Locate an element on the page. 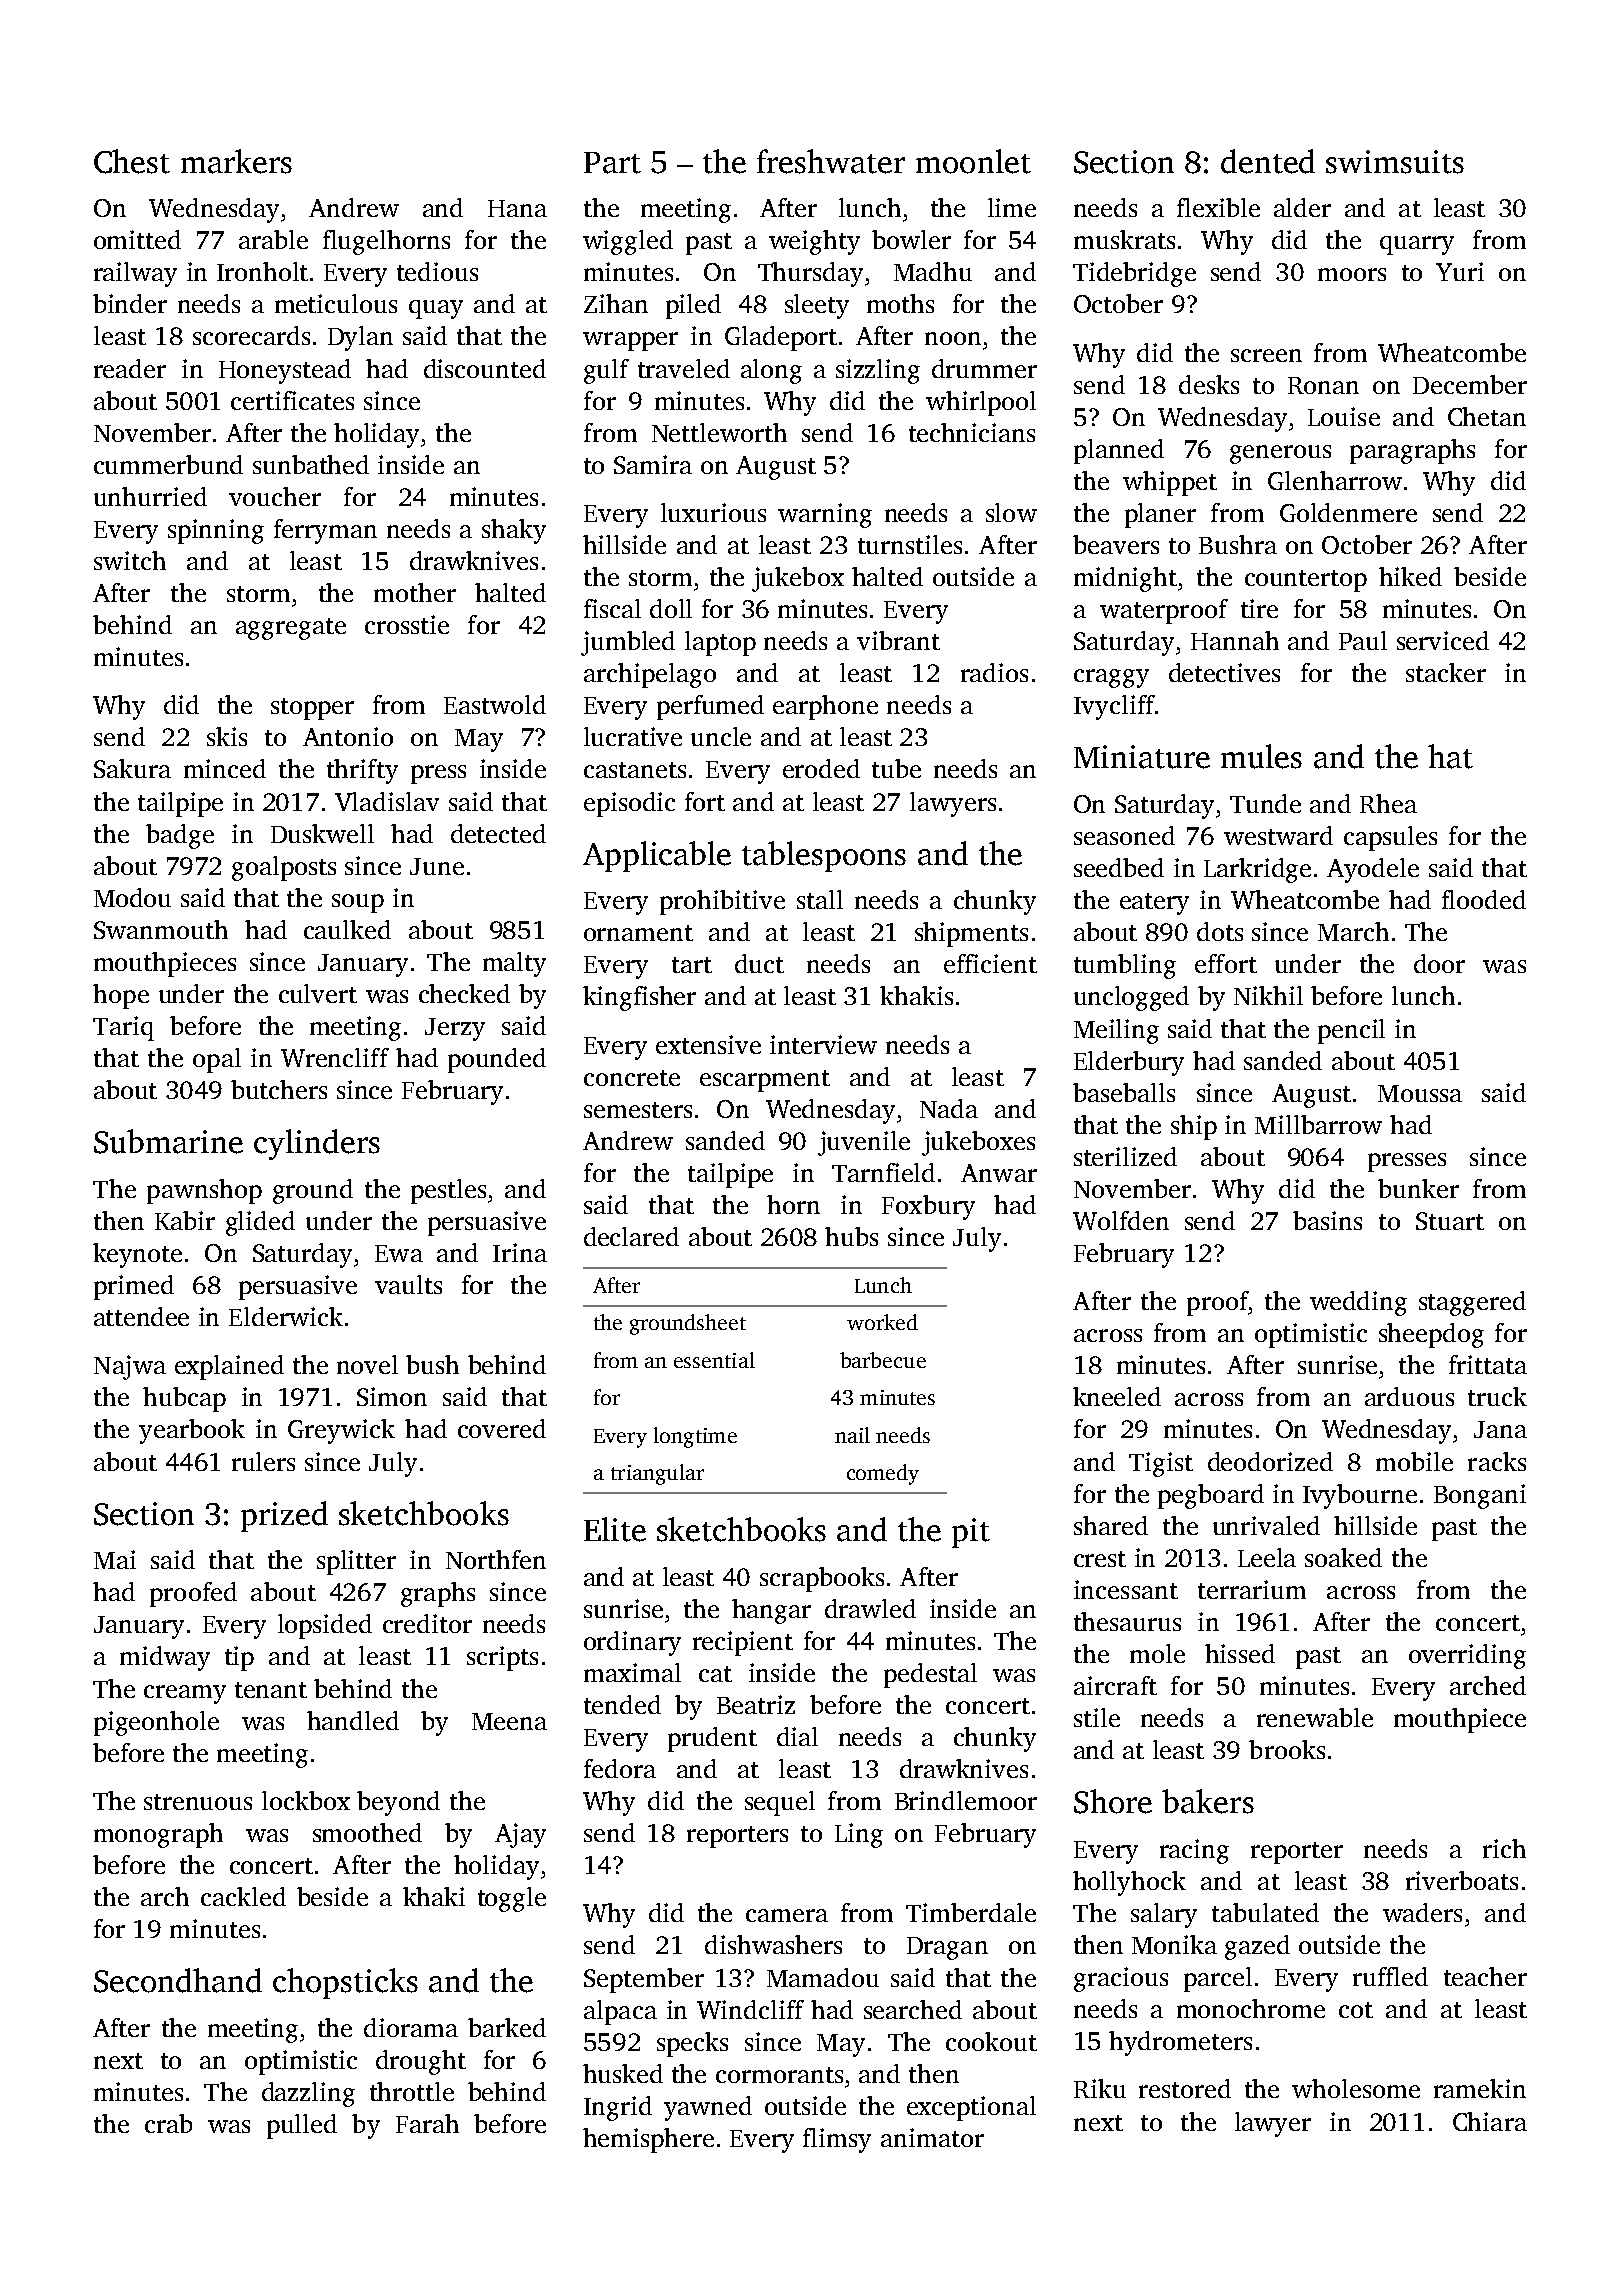 The width and height of the image is (1620, 2292). Submarine is located at coordinates (168, 1141).
